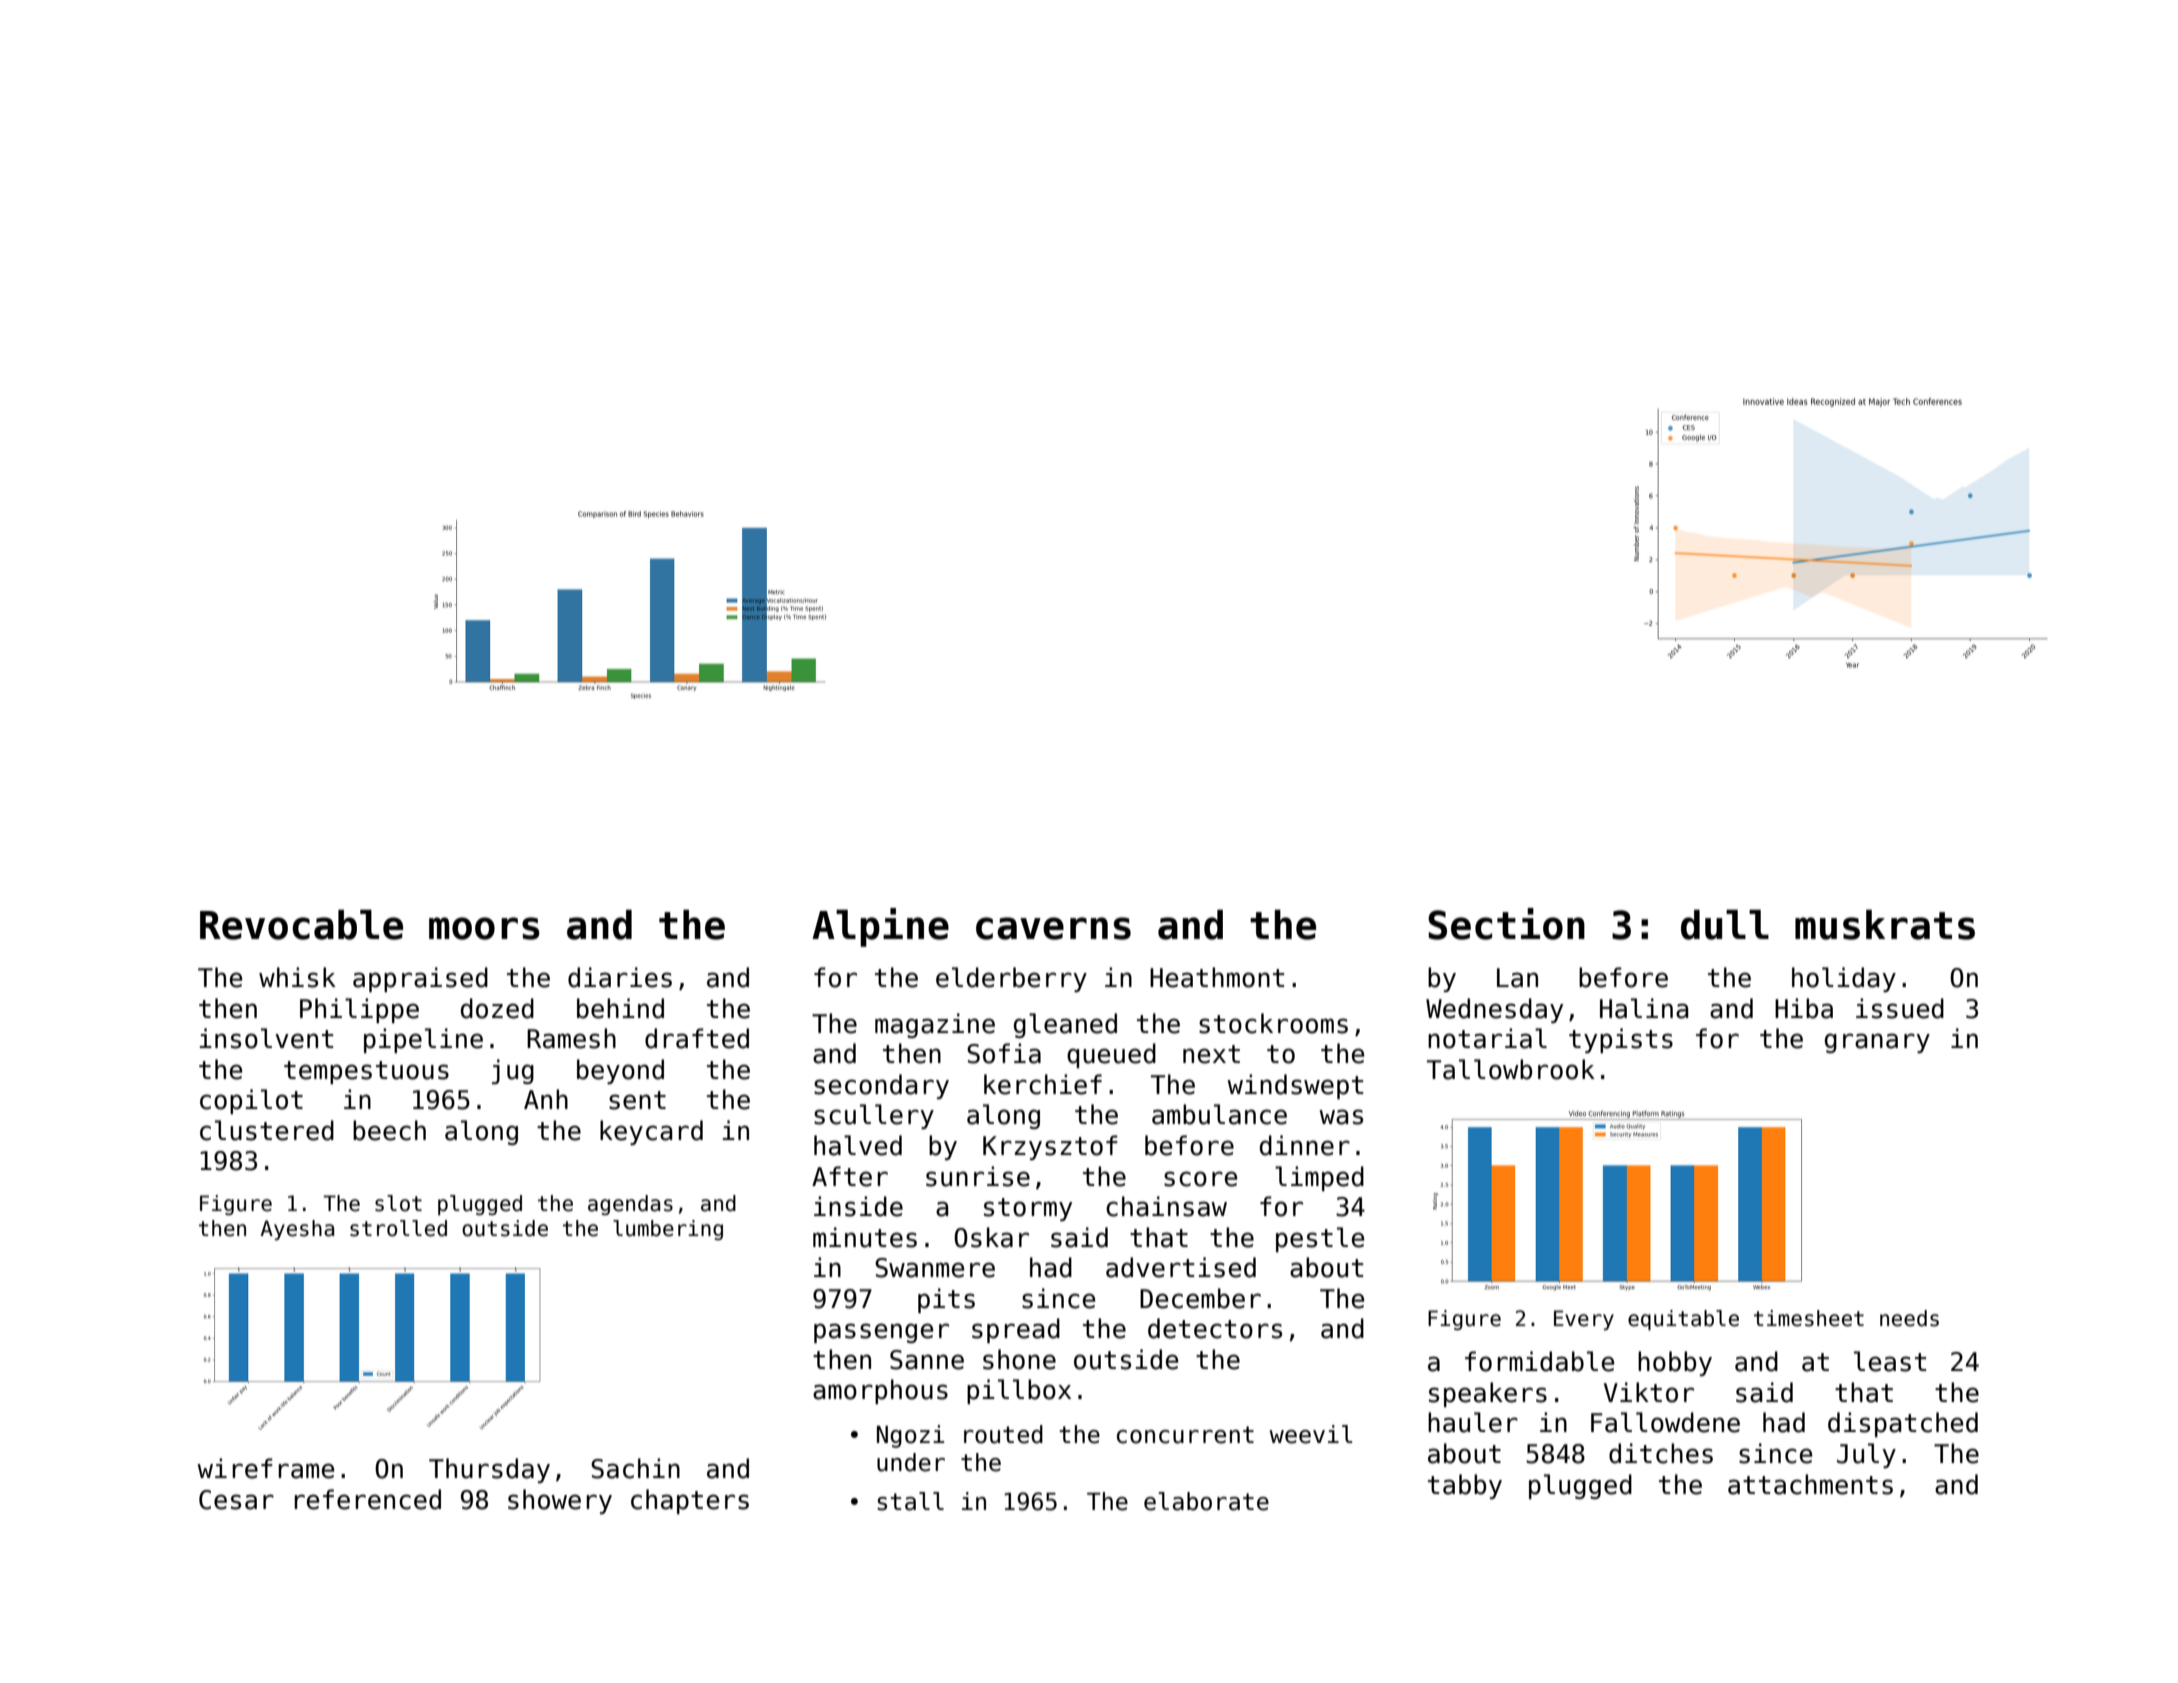  I want to click on granary, so click(1877, 1043).
